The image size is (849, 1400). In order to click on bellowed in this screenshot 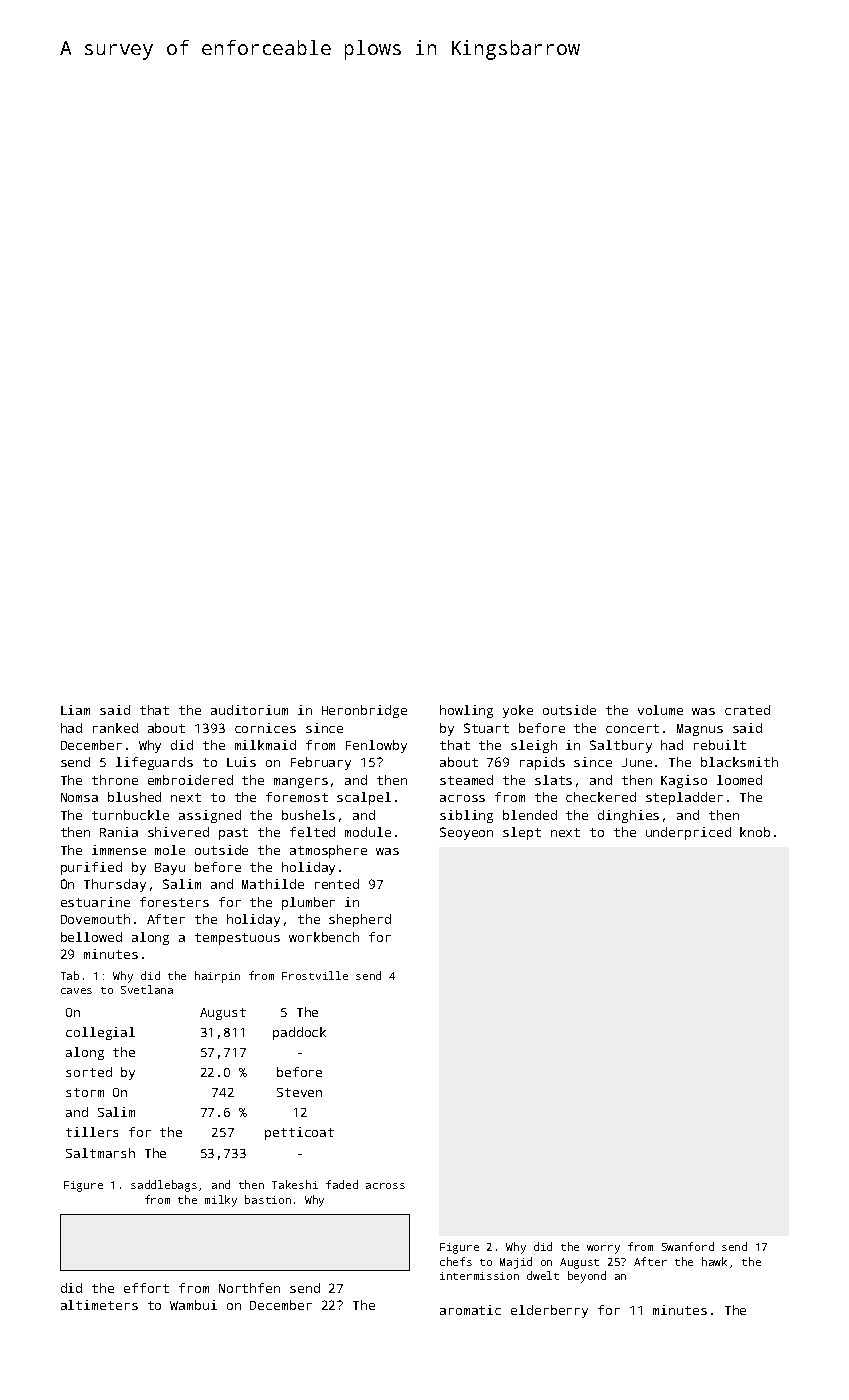, I will do `click(91, 937)`.
